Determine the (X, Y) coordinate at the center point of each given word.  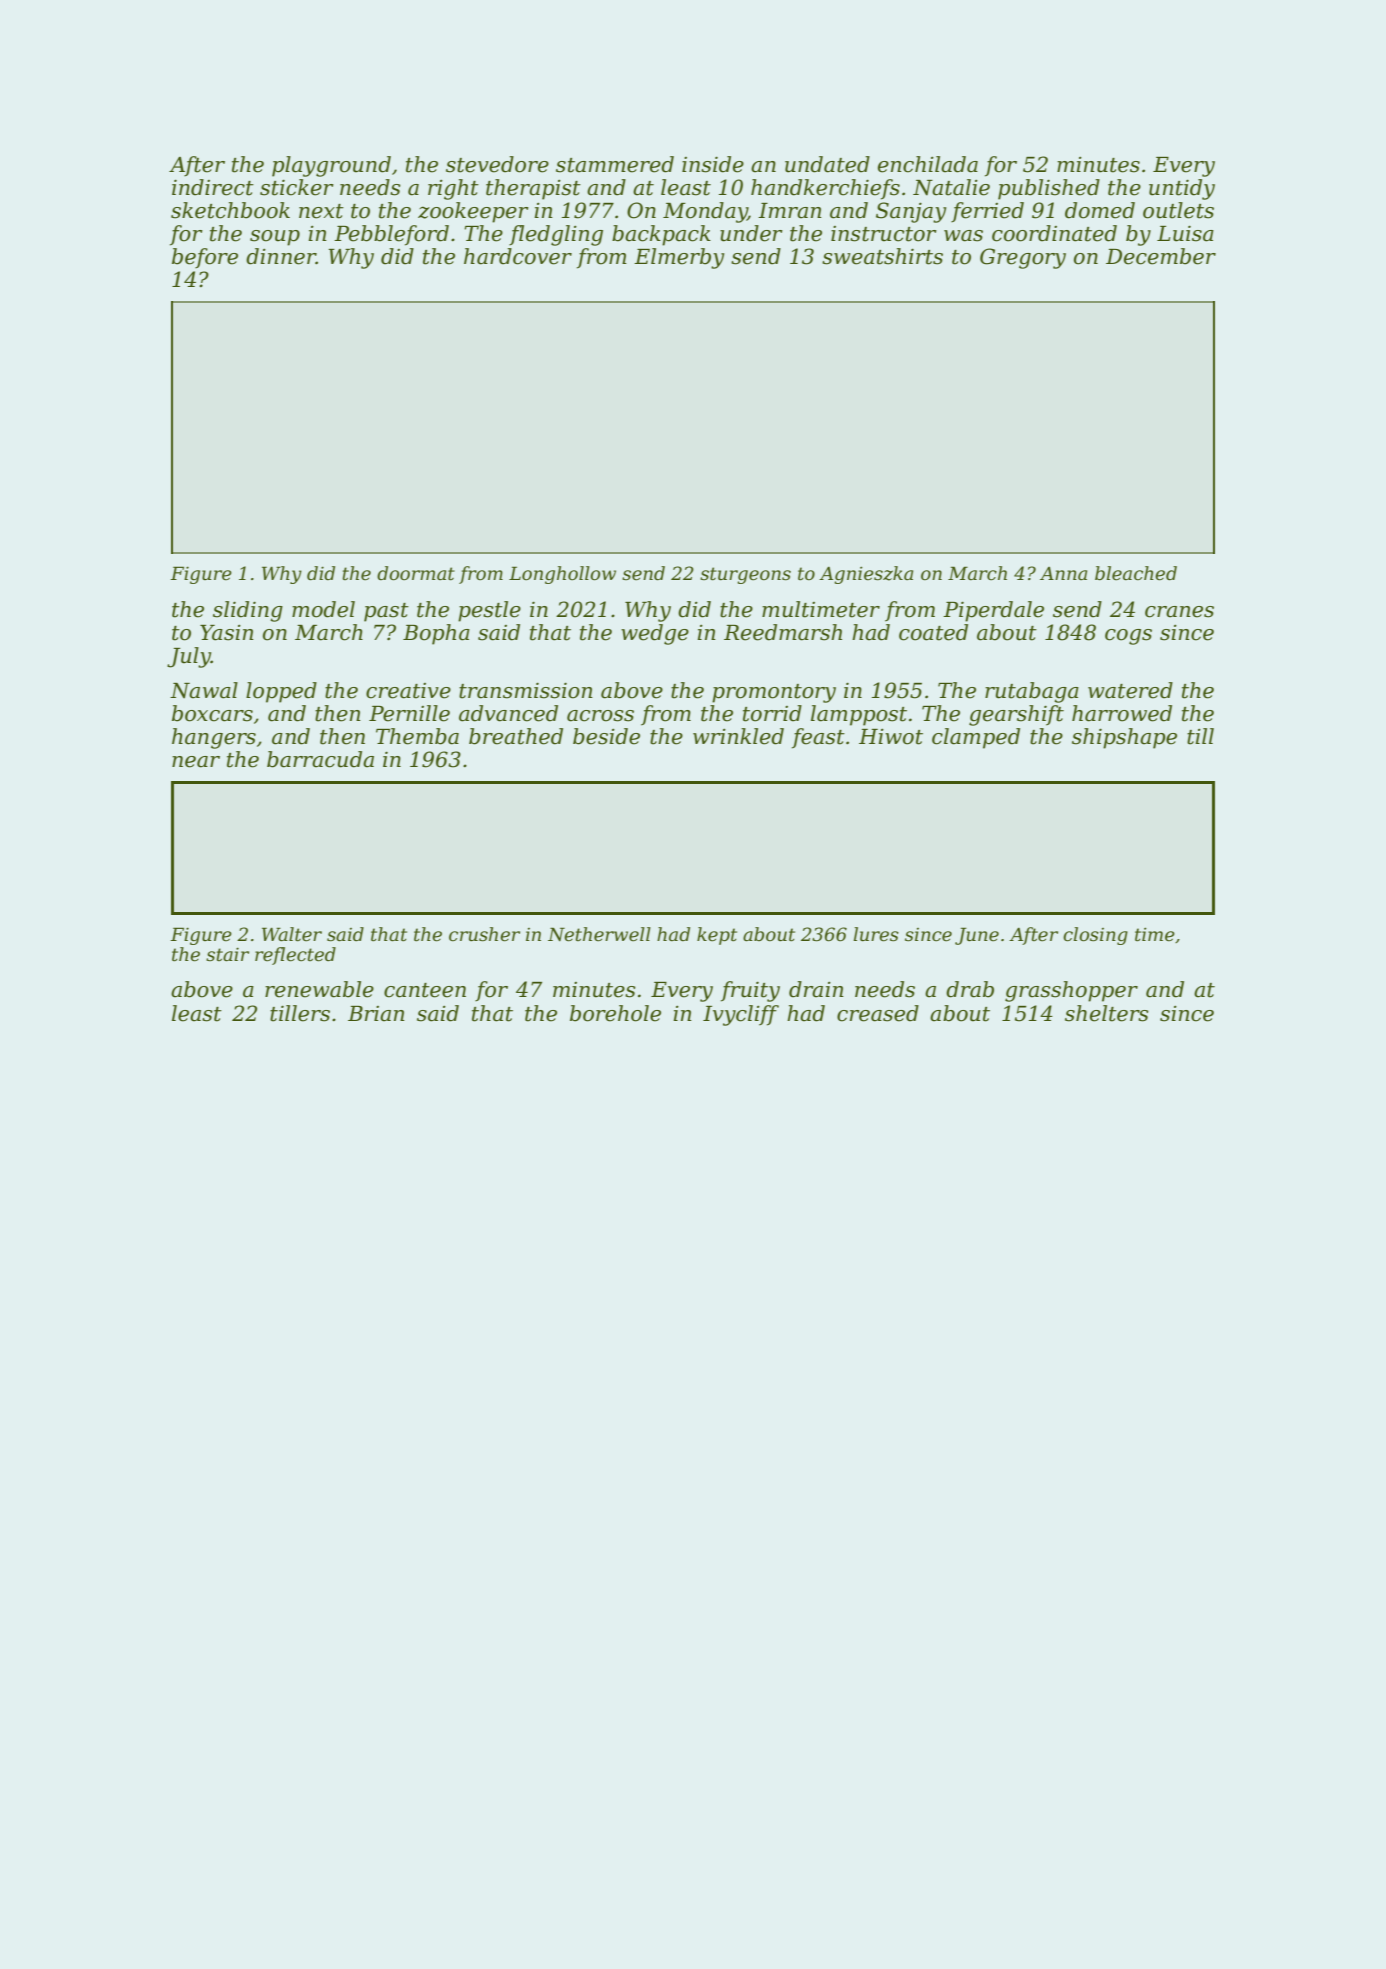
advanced (508, 713)
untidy (1182, 189)
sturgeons (745, 575)
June (977, 936)
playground (331, 166)
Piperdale (993, 611)
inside (713, 164)
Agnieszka (866, 575)
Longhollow (562, 575)
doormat (416, 573)
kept (717, 936)
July (189, 657)
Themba (417, 736)
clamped (976, 738)
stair (227, 954)
